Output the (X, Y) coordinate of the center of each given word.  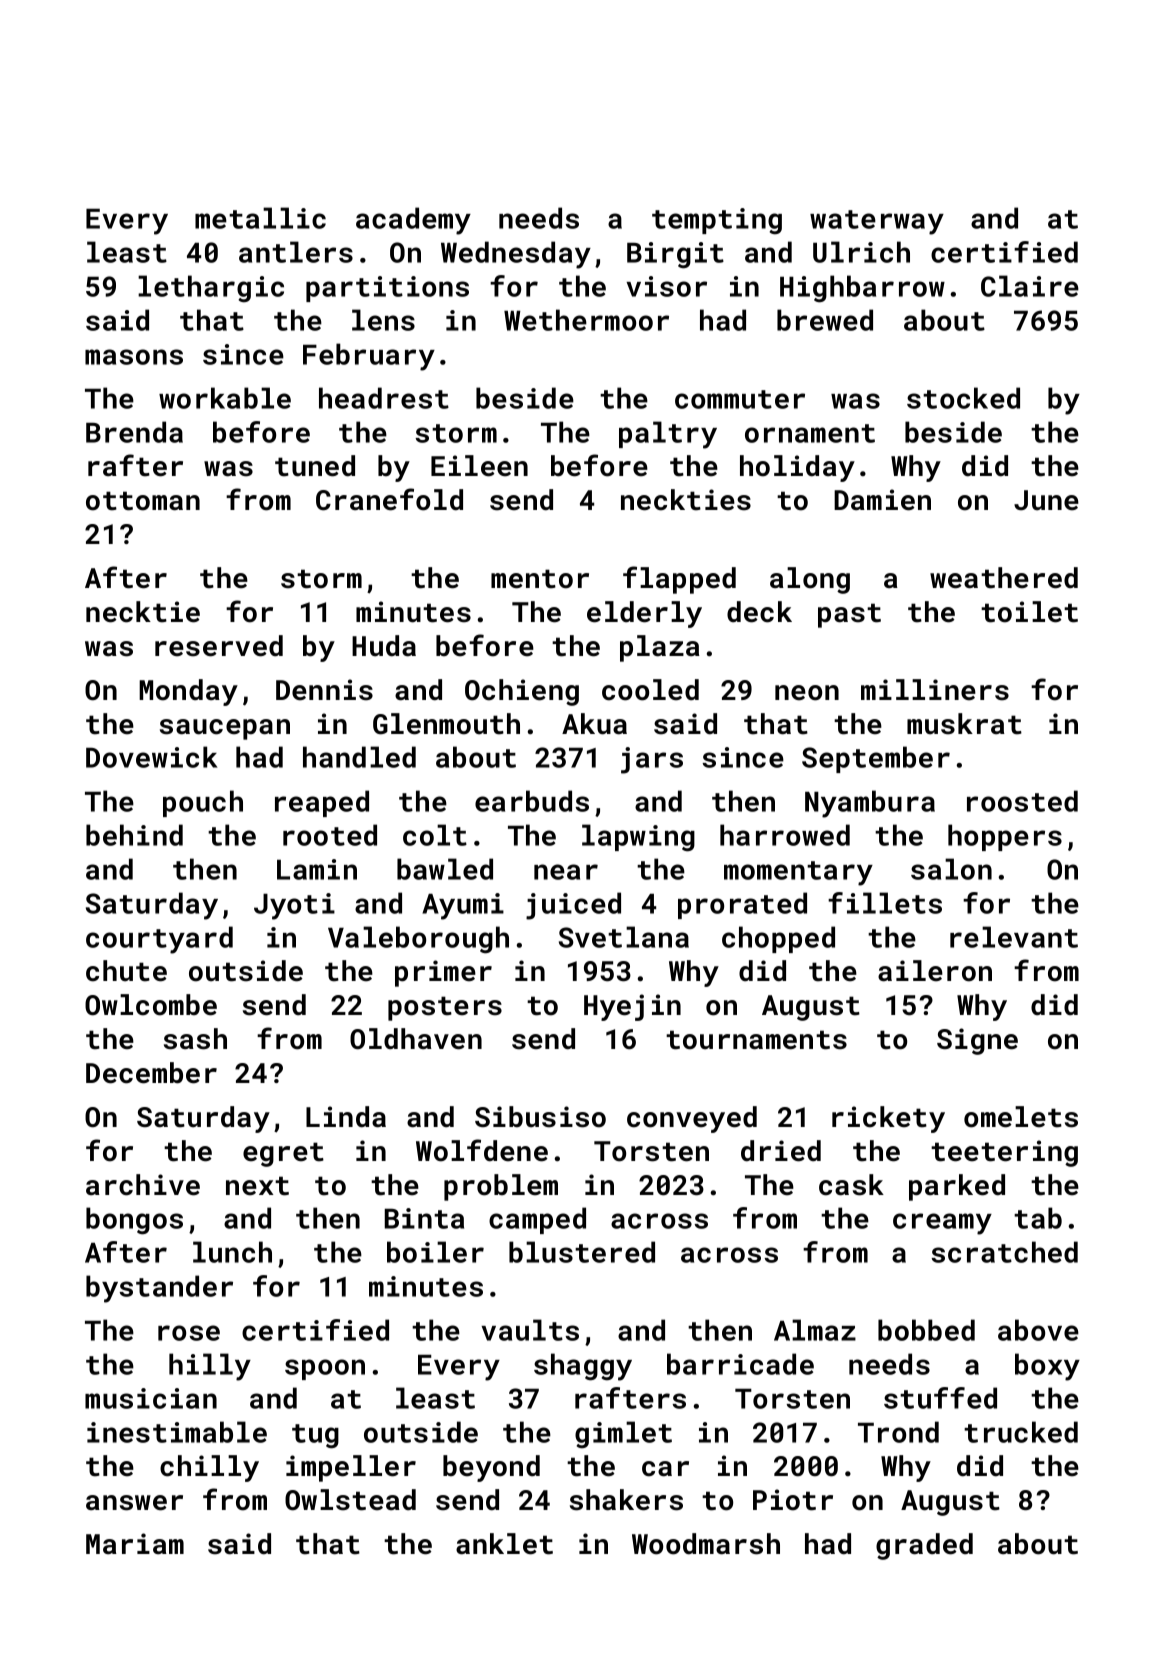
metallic (260, 218)
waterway (877, 222)
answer (134, 1503)
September (876, 759)
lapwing (638, 838)
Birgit (675, 255)
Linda (346, 1117)
